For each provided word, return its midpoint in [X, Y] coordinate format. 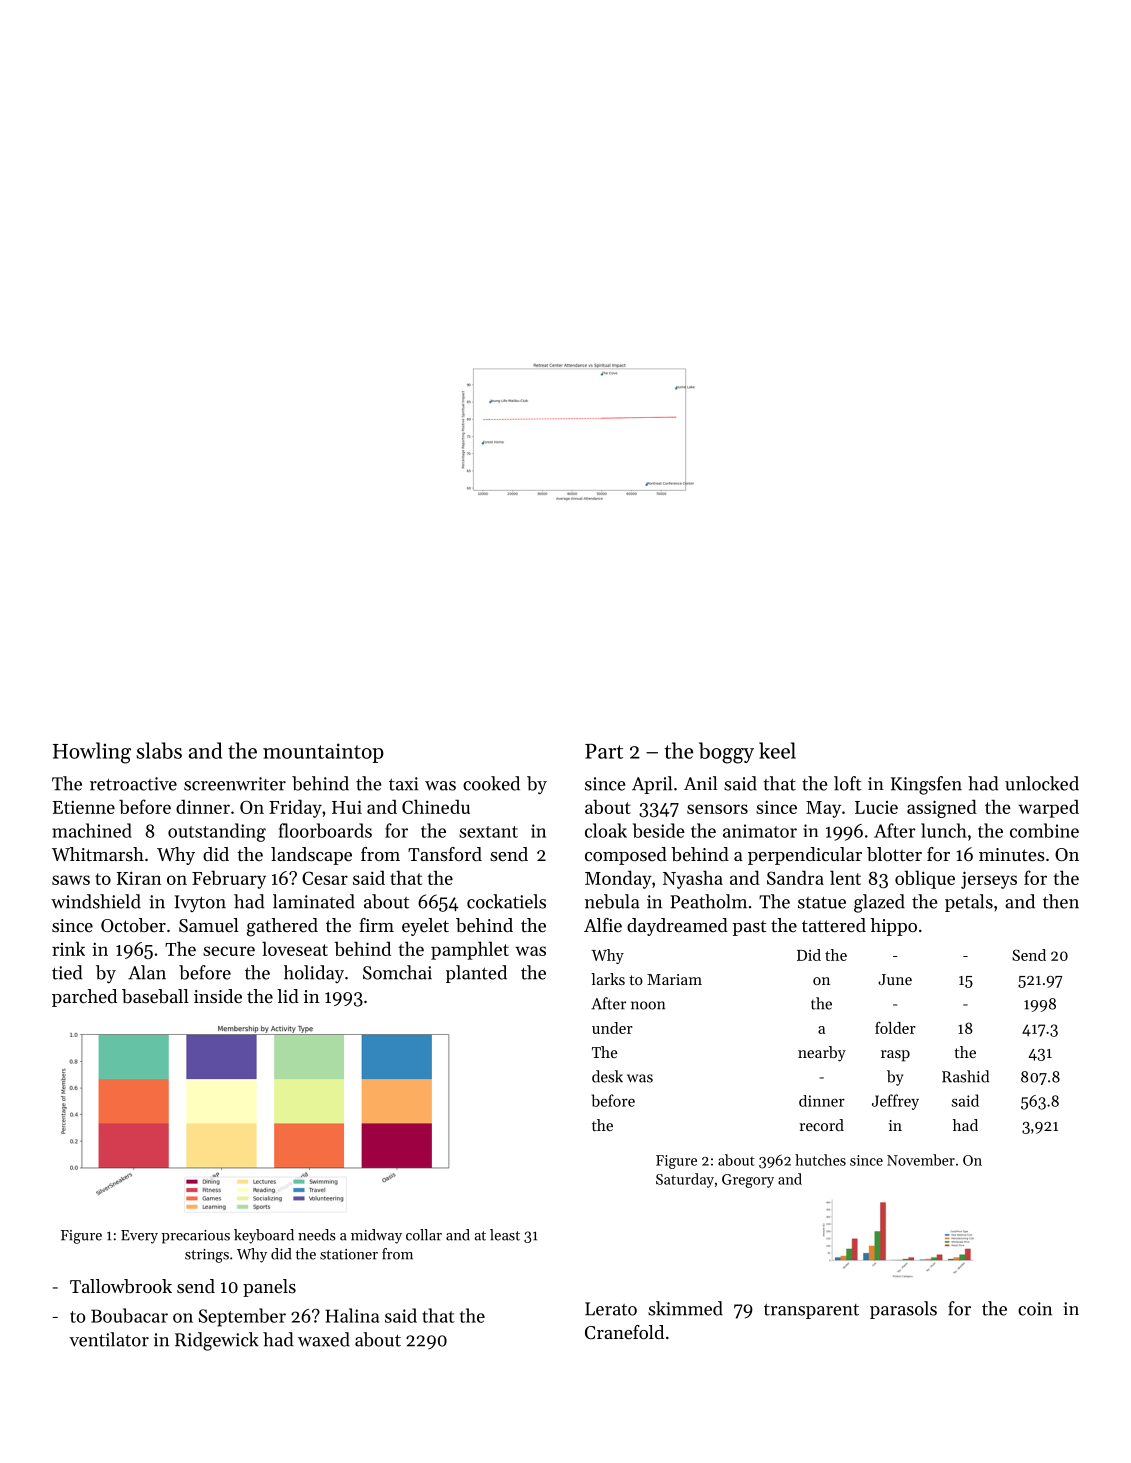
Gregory [748, 1181]
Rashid [965, 1076]
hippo [894, 927]
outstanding [217, 832]
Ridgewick [216, 1341]
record [821, 1125]
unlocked [1042, 783]
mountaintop [323, 753]
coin [1035, 1309]
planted [476, 974]
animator [760, 831]
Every [139, 1237]
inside [218, 996]
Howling [92, 753]
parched [84, 998]
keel [777, 750]
